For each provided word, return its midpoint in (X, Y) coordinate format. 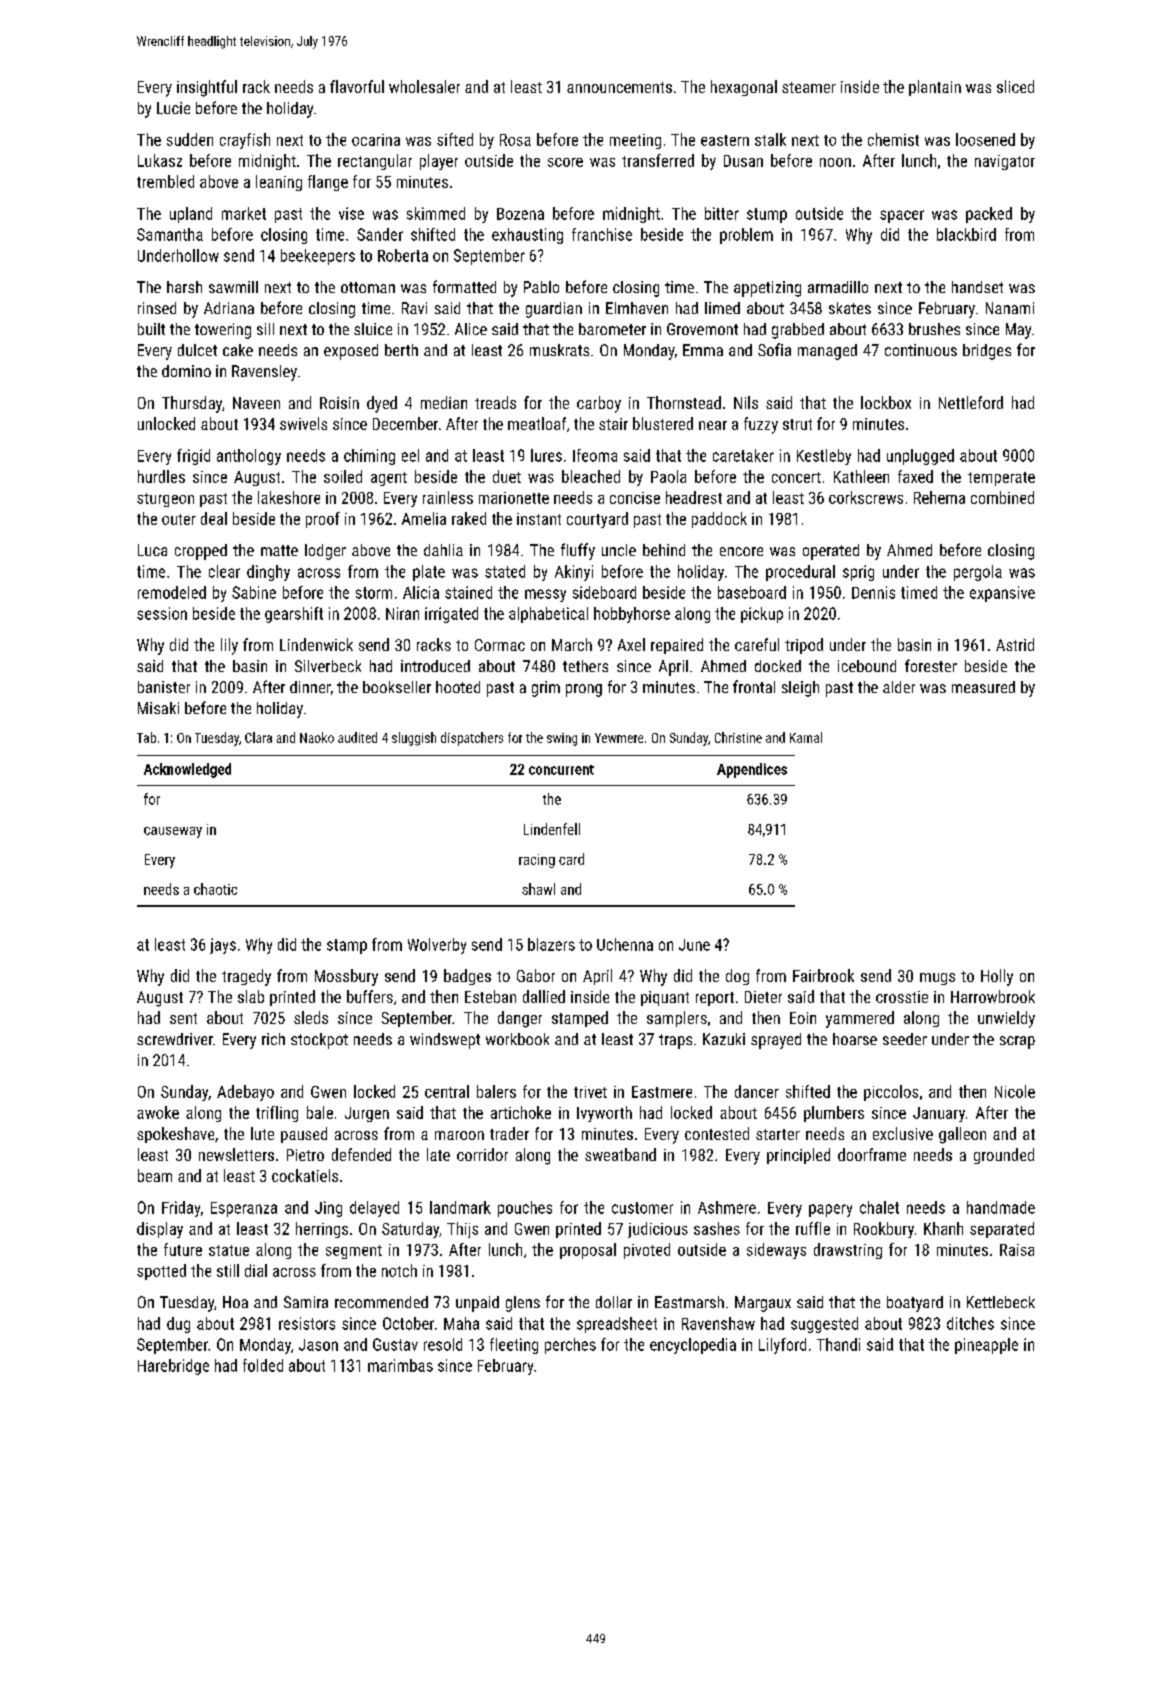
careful (757, 644)
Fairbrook (823, 975)
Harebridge (173, 1367)
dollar (614, 1302)
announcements (619, 87)
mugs (937, 979)
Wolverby (437, 946)
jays (223, 946)
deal (214, 518)
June (694, 945)
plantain (935, 88)
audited (357, 737)
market (244, 213)
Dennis (873, 592)
